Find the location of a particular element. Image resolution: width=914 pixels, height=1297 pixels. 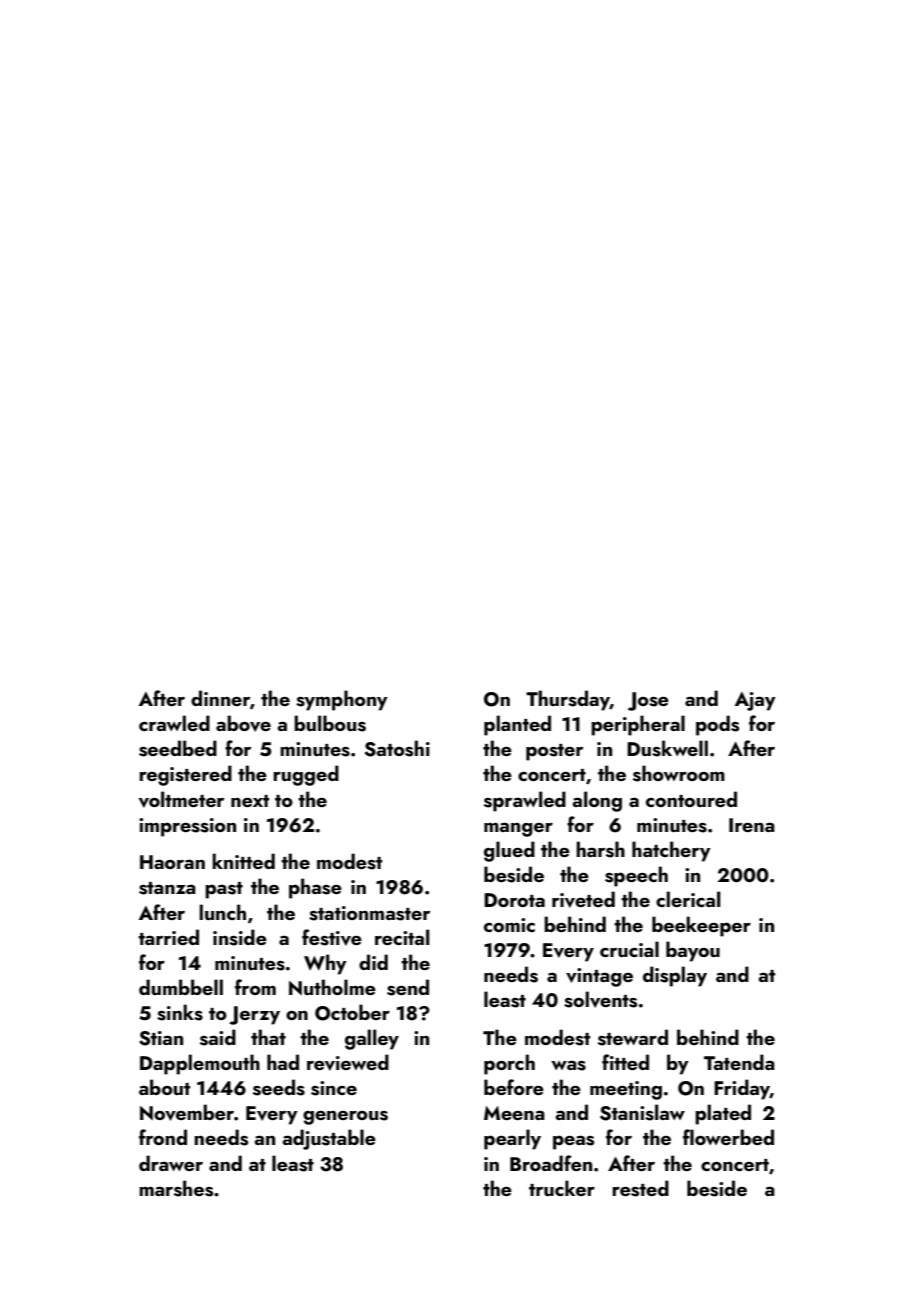

harsh is located at coordinates (600, 849).
